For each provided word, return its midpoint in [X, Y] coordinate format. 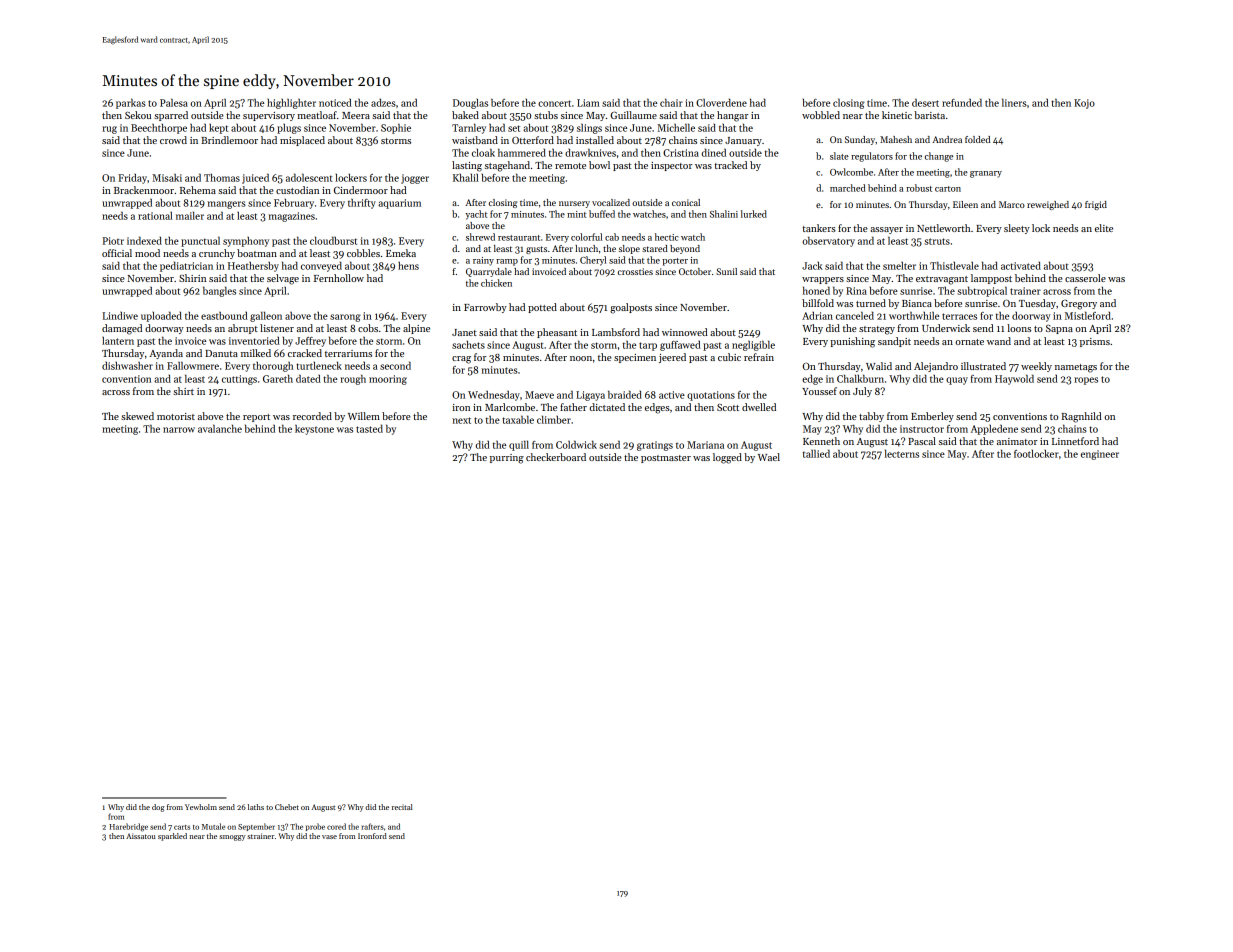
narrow [179, 430]
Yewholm [201, 807]
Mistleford [1088, 315]
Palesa [174, 102]
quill [519, 445]
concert [554, 103]
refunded [962, 102]
